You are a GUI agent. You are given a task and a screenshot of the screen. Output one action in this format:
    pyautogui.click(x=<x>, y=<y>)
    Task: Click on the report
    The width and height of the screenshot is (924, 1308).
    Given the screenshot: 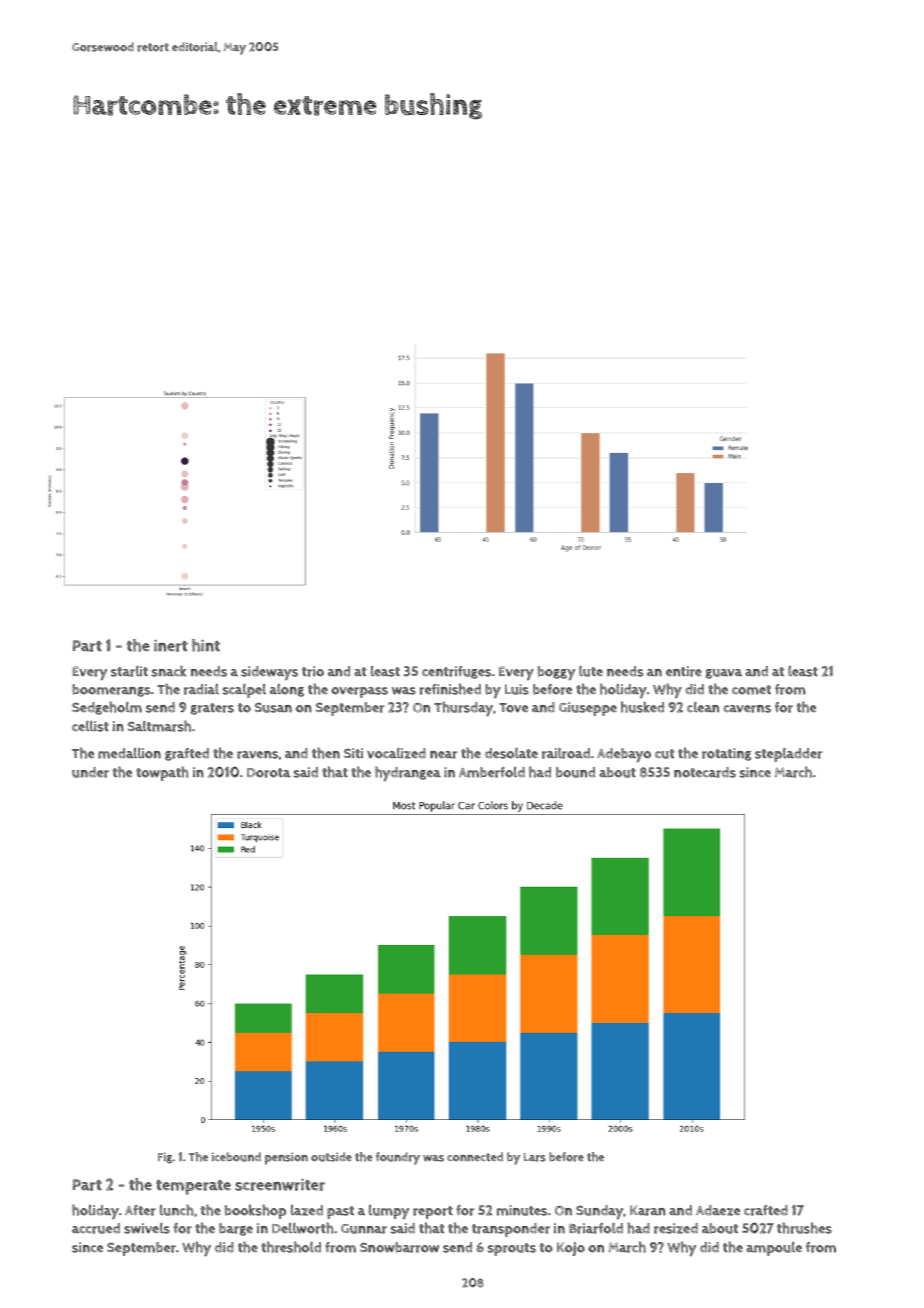 What is the action you would take?
    pyautogui.click(x=433, y=1212)
